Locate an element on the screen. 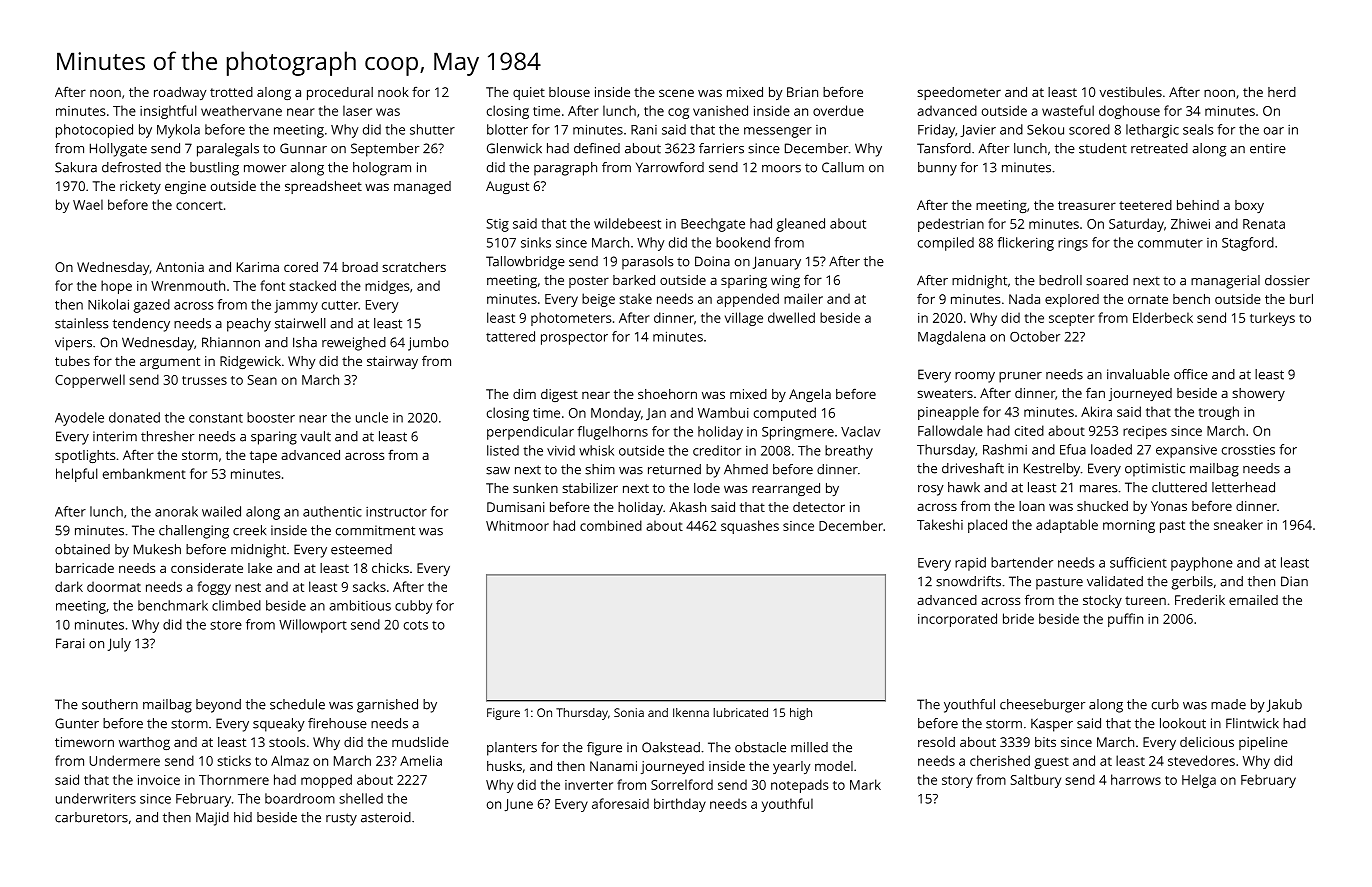 This screenshot has width=1372, height=887. Whitmoor is located at coordinates (517, 525).
